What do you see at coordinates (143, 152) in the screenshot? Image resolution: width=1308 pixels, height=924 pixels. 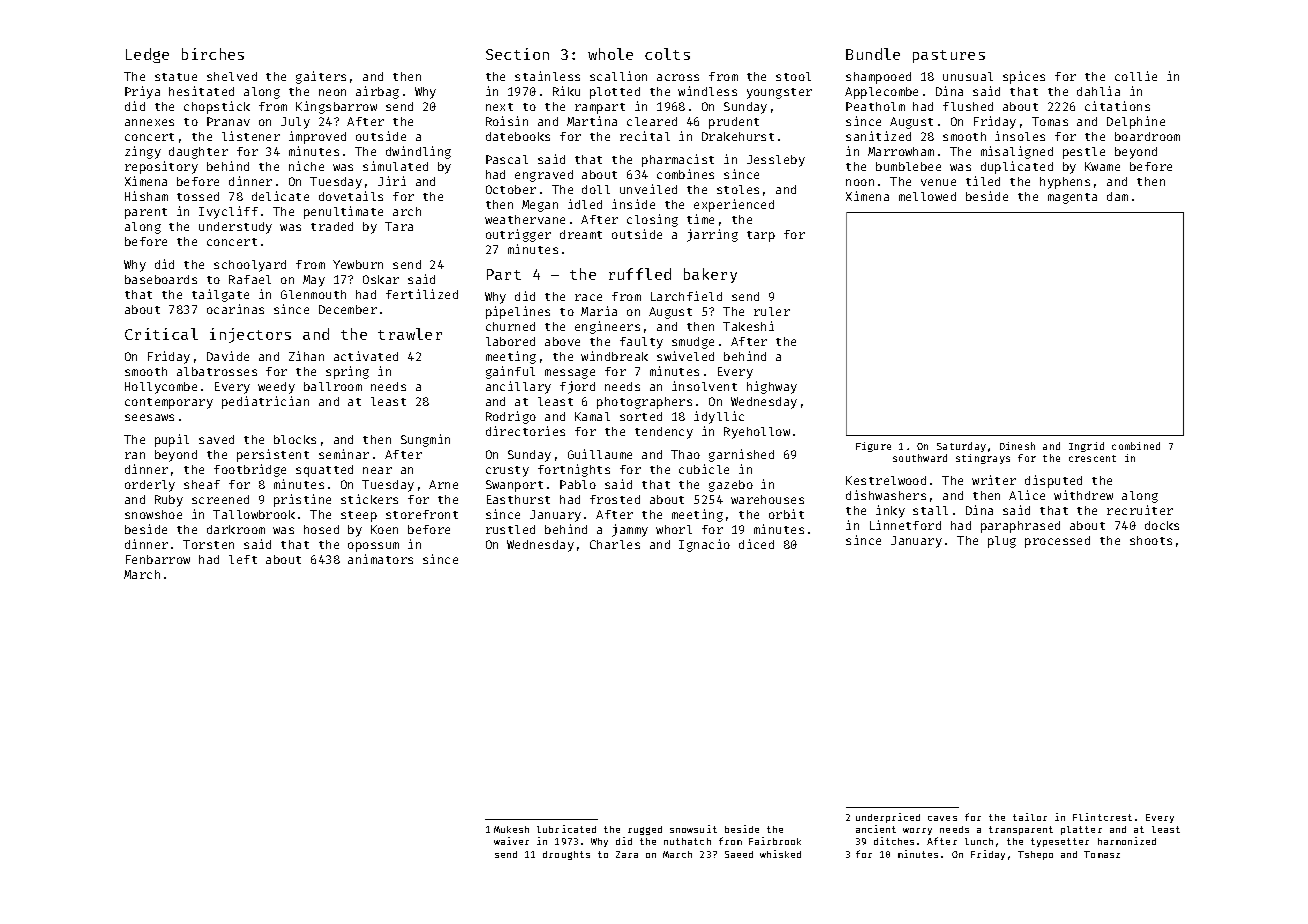 I see `zingy` at bounding box center [143, 152].
